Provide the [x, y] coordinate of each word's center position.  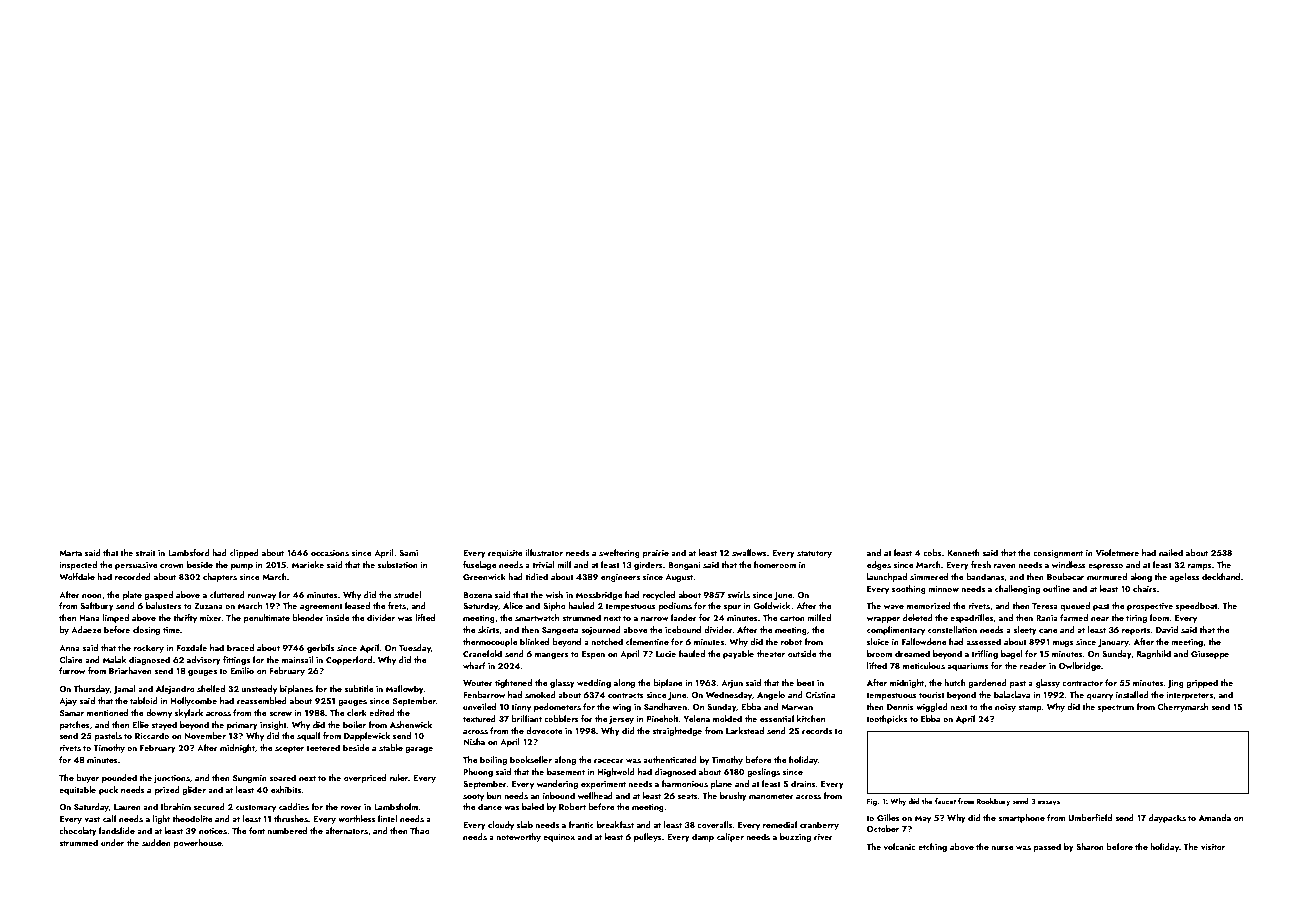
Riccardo [152, 735]
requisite [505, 554]
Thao [420, 830]
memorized [928, 605]
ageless [1184, 577]
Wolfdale [77, 576]
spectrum [1116, 708]
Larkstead [745, 730]
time [171, 630]
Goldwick [772, 605]
